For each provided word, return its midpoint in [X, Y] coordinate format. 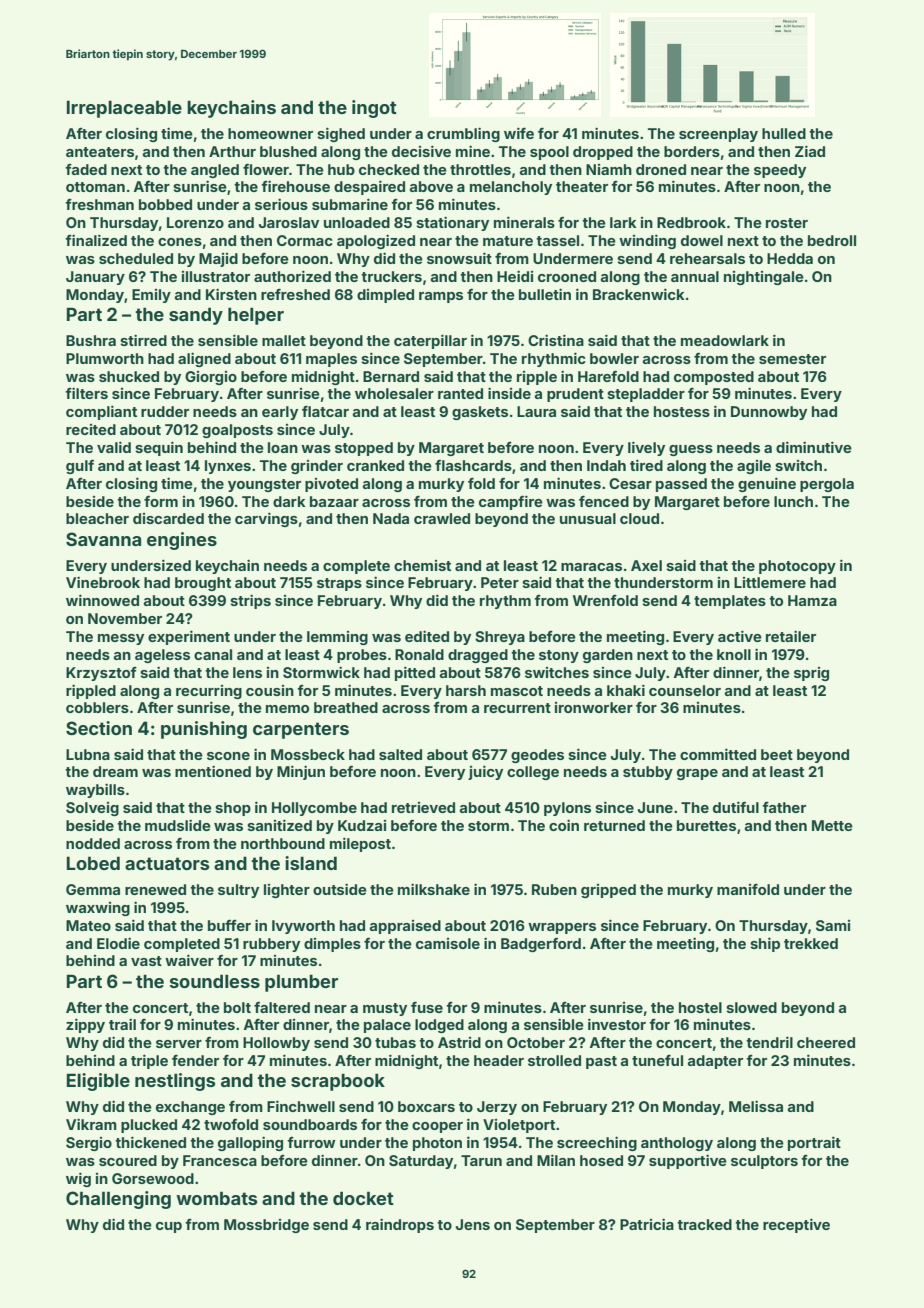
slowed [751, 1007]
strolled [554, 1060]
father [784, 807]
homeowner [270, 133]
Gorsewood [153, 1178]
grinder [317, 467]
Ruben [554, 889]
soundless [215, 981]
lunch [793, 501]
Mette [832, 825]
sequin [159, 448]
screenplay [718, 135]
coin [564, 825]
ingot [374, 109]
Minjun [301, 772]
